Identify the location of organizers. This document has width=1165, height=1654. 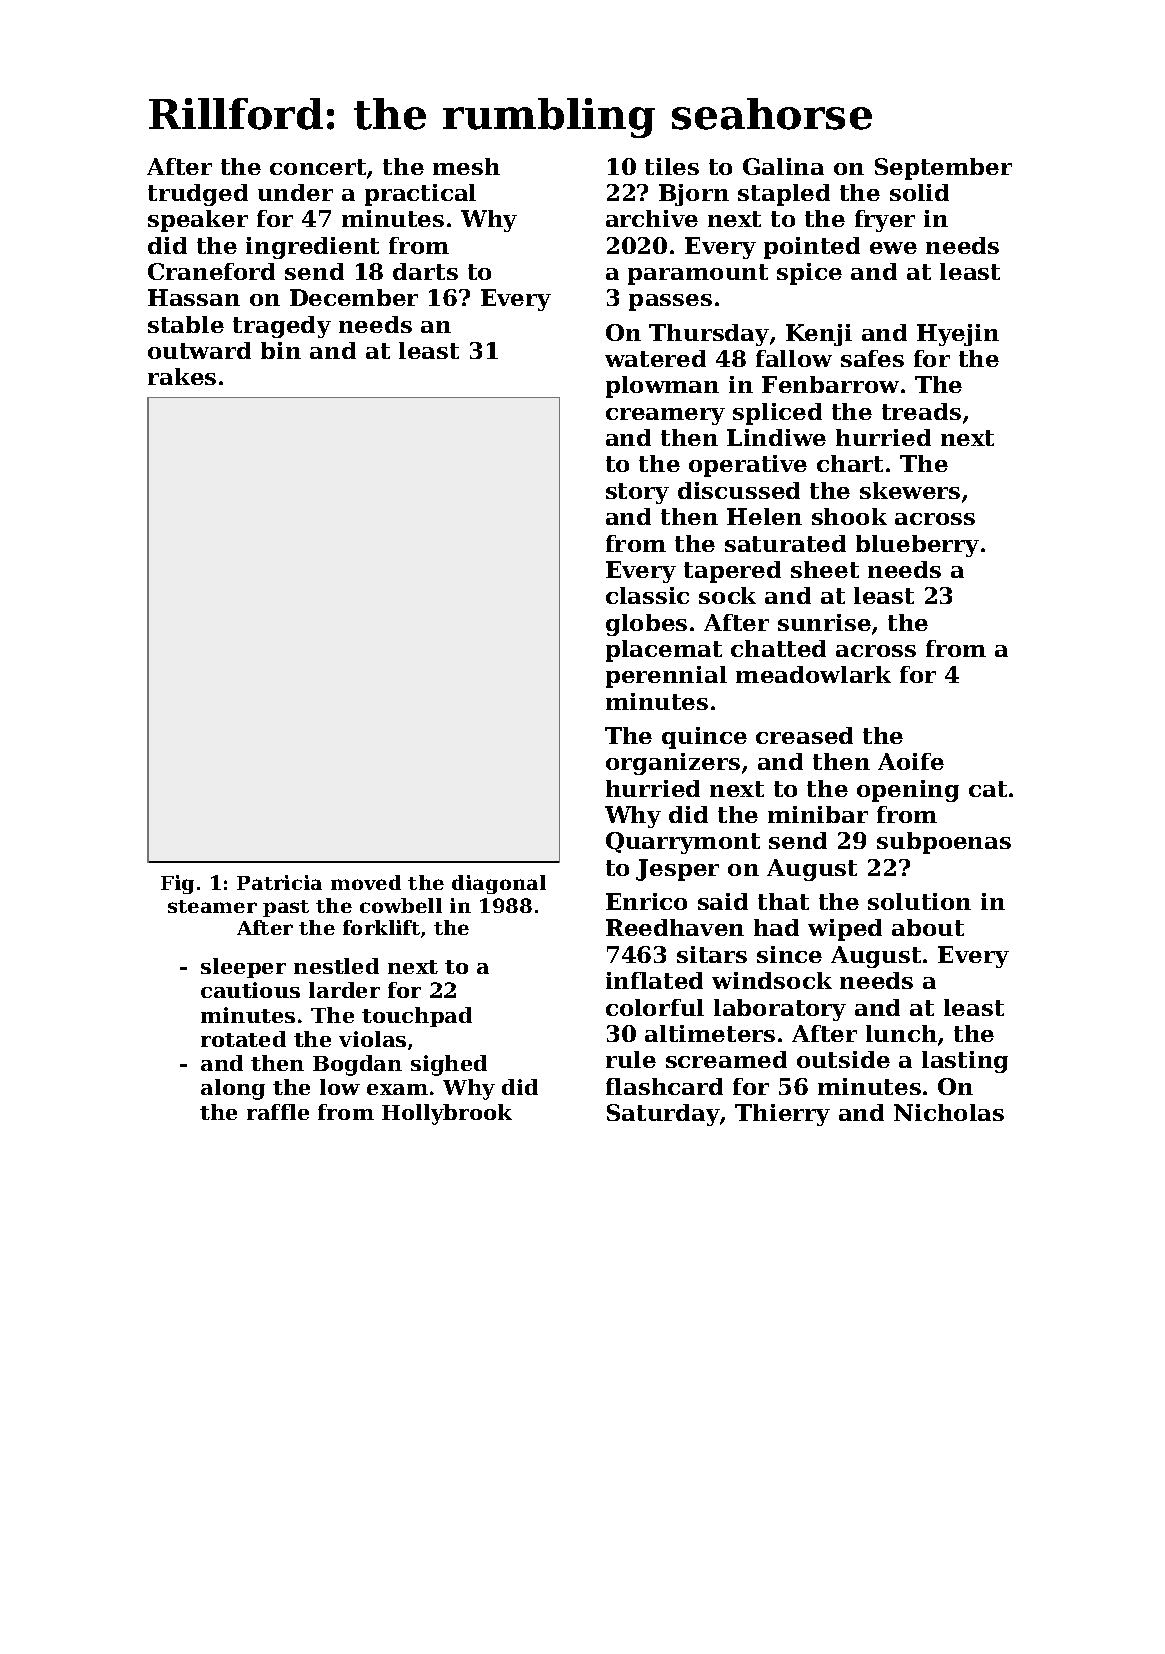
(673, 764).
